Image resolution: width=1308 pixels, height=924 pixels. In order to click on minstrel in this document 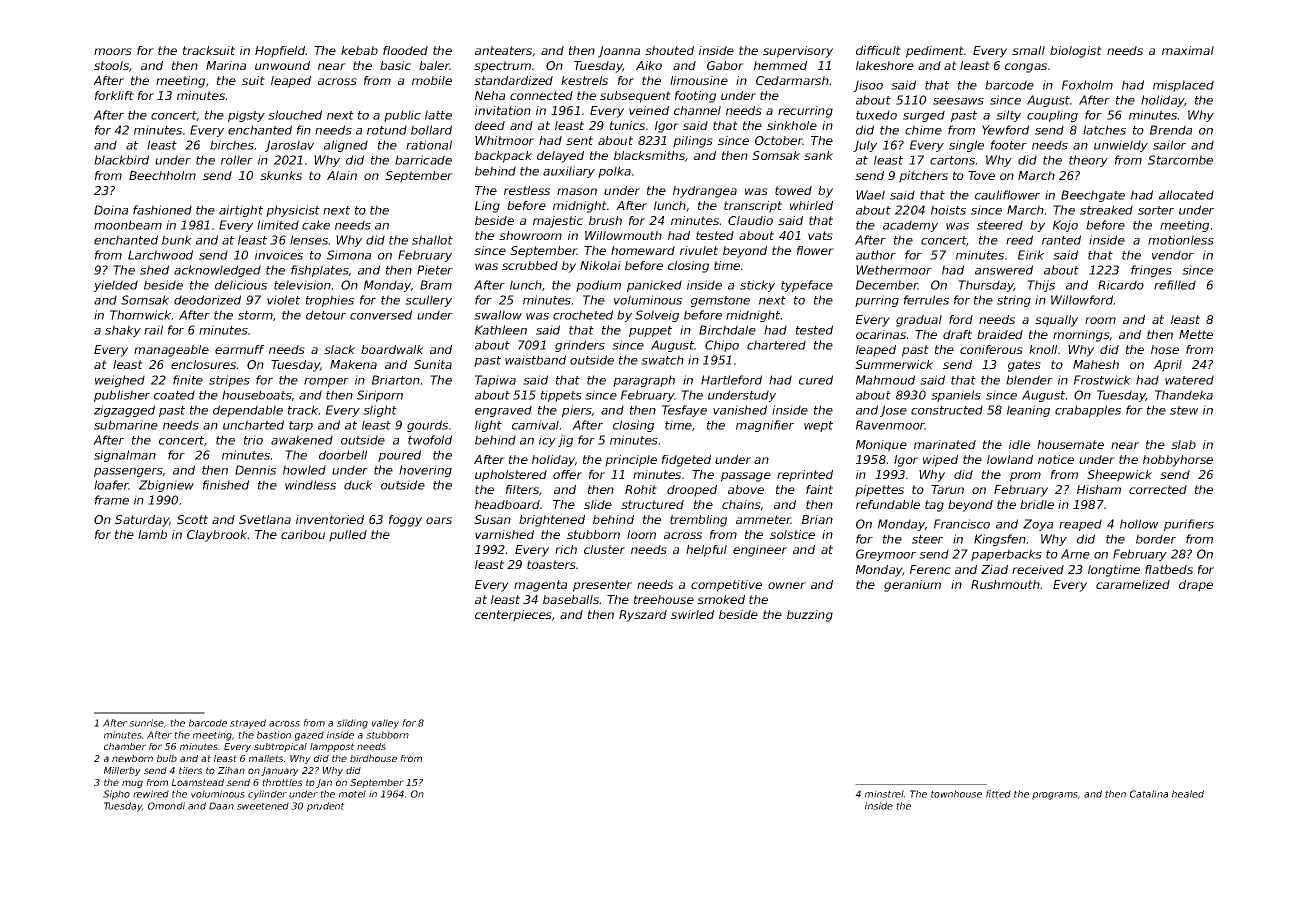, I will do `click(884, 794)`.
